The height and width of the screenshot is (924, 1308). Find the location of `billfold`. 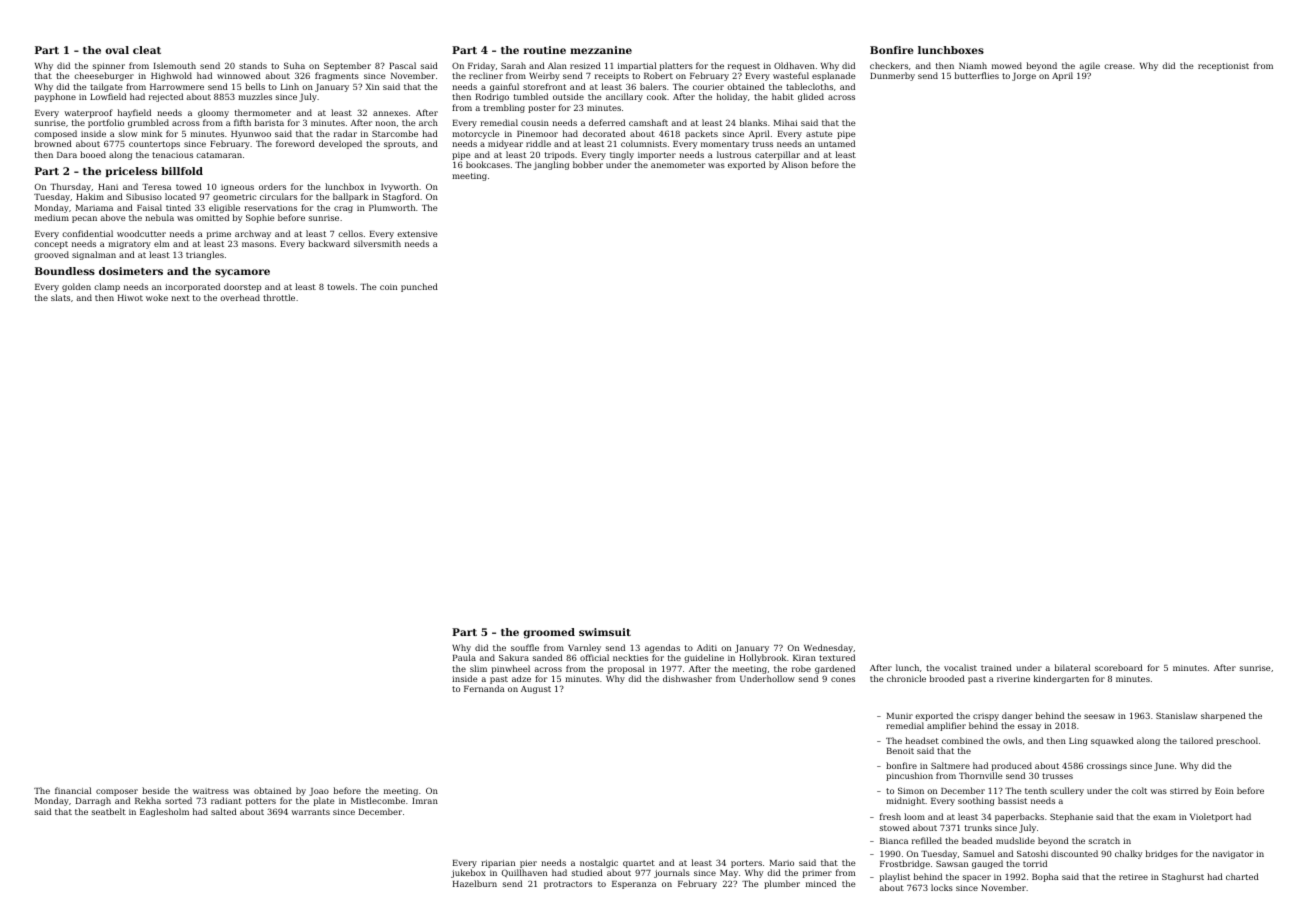

billfold is located at coordinates (182, 171).
